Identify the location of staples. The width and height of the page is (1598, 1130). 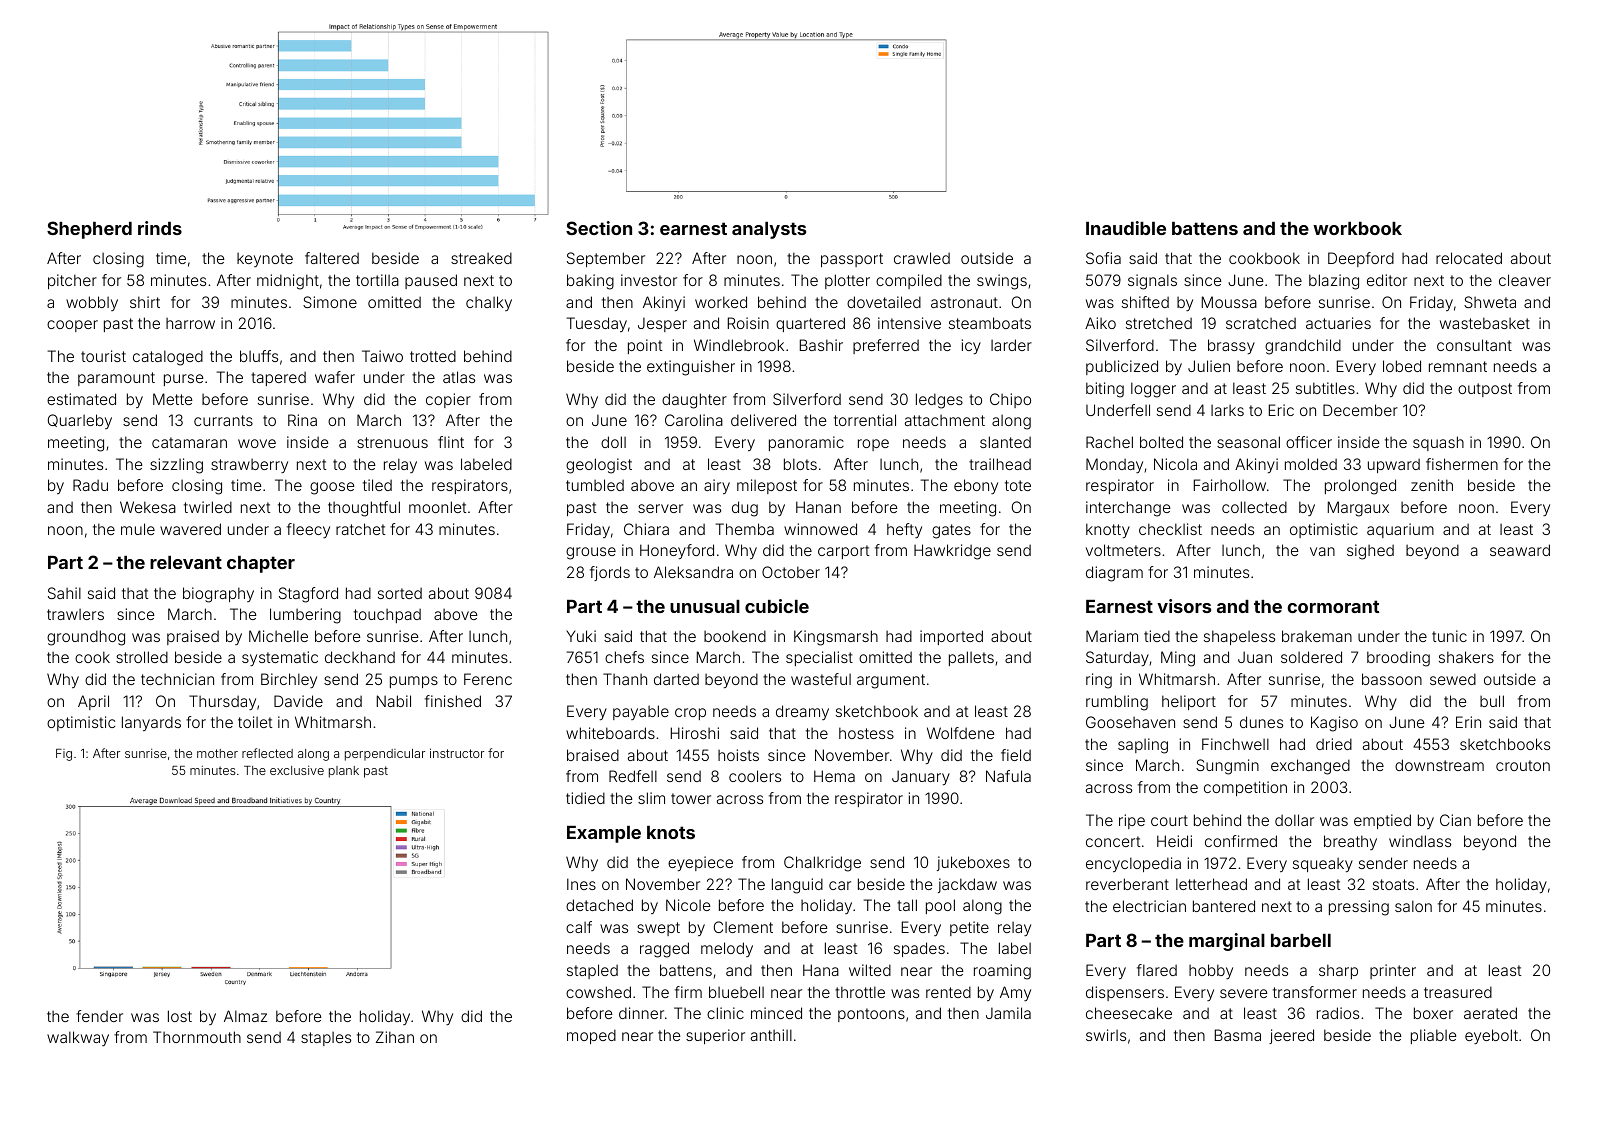
(326, 1039).
